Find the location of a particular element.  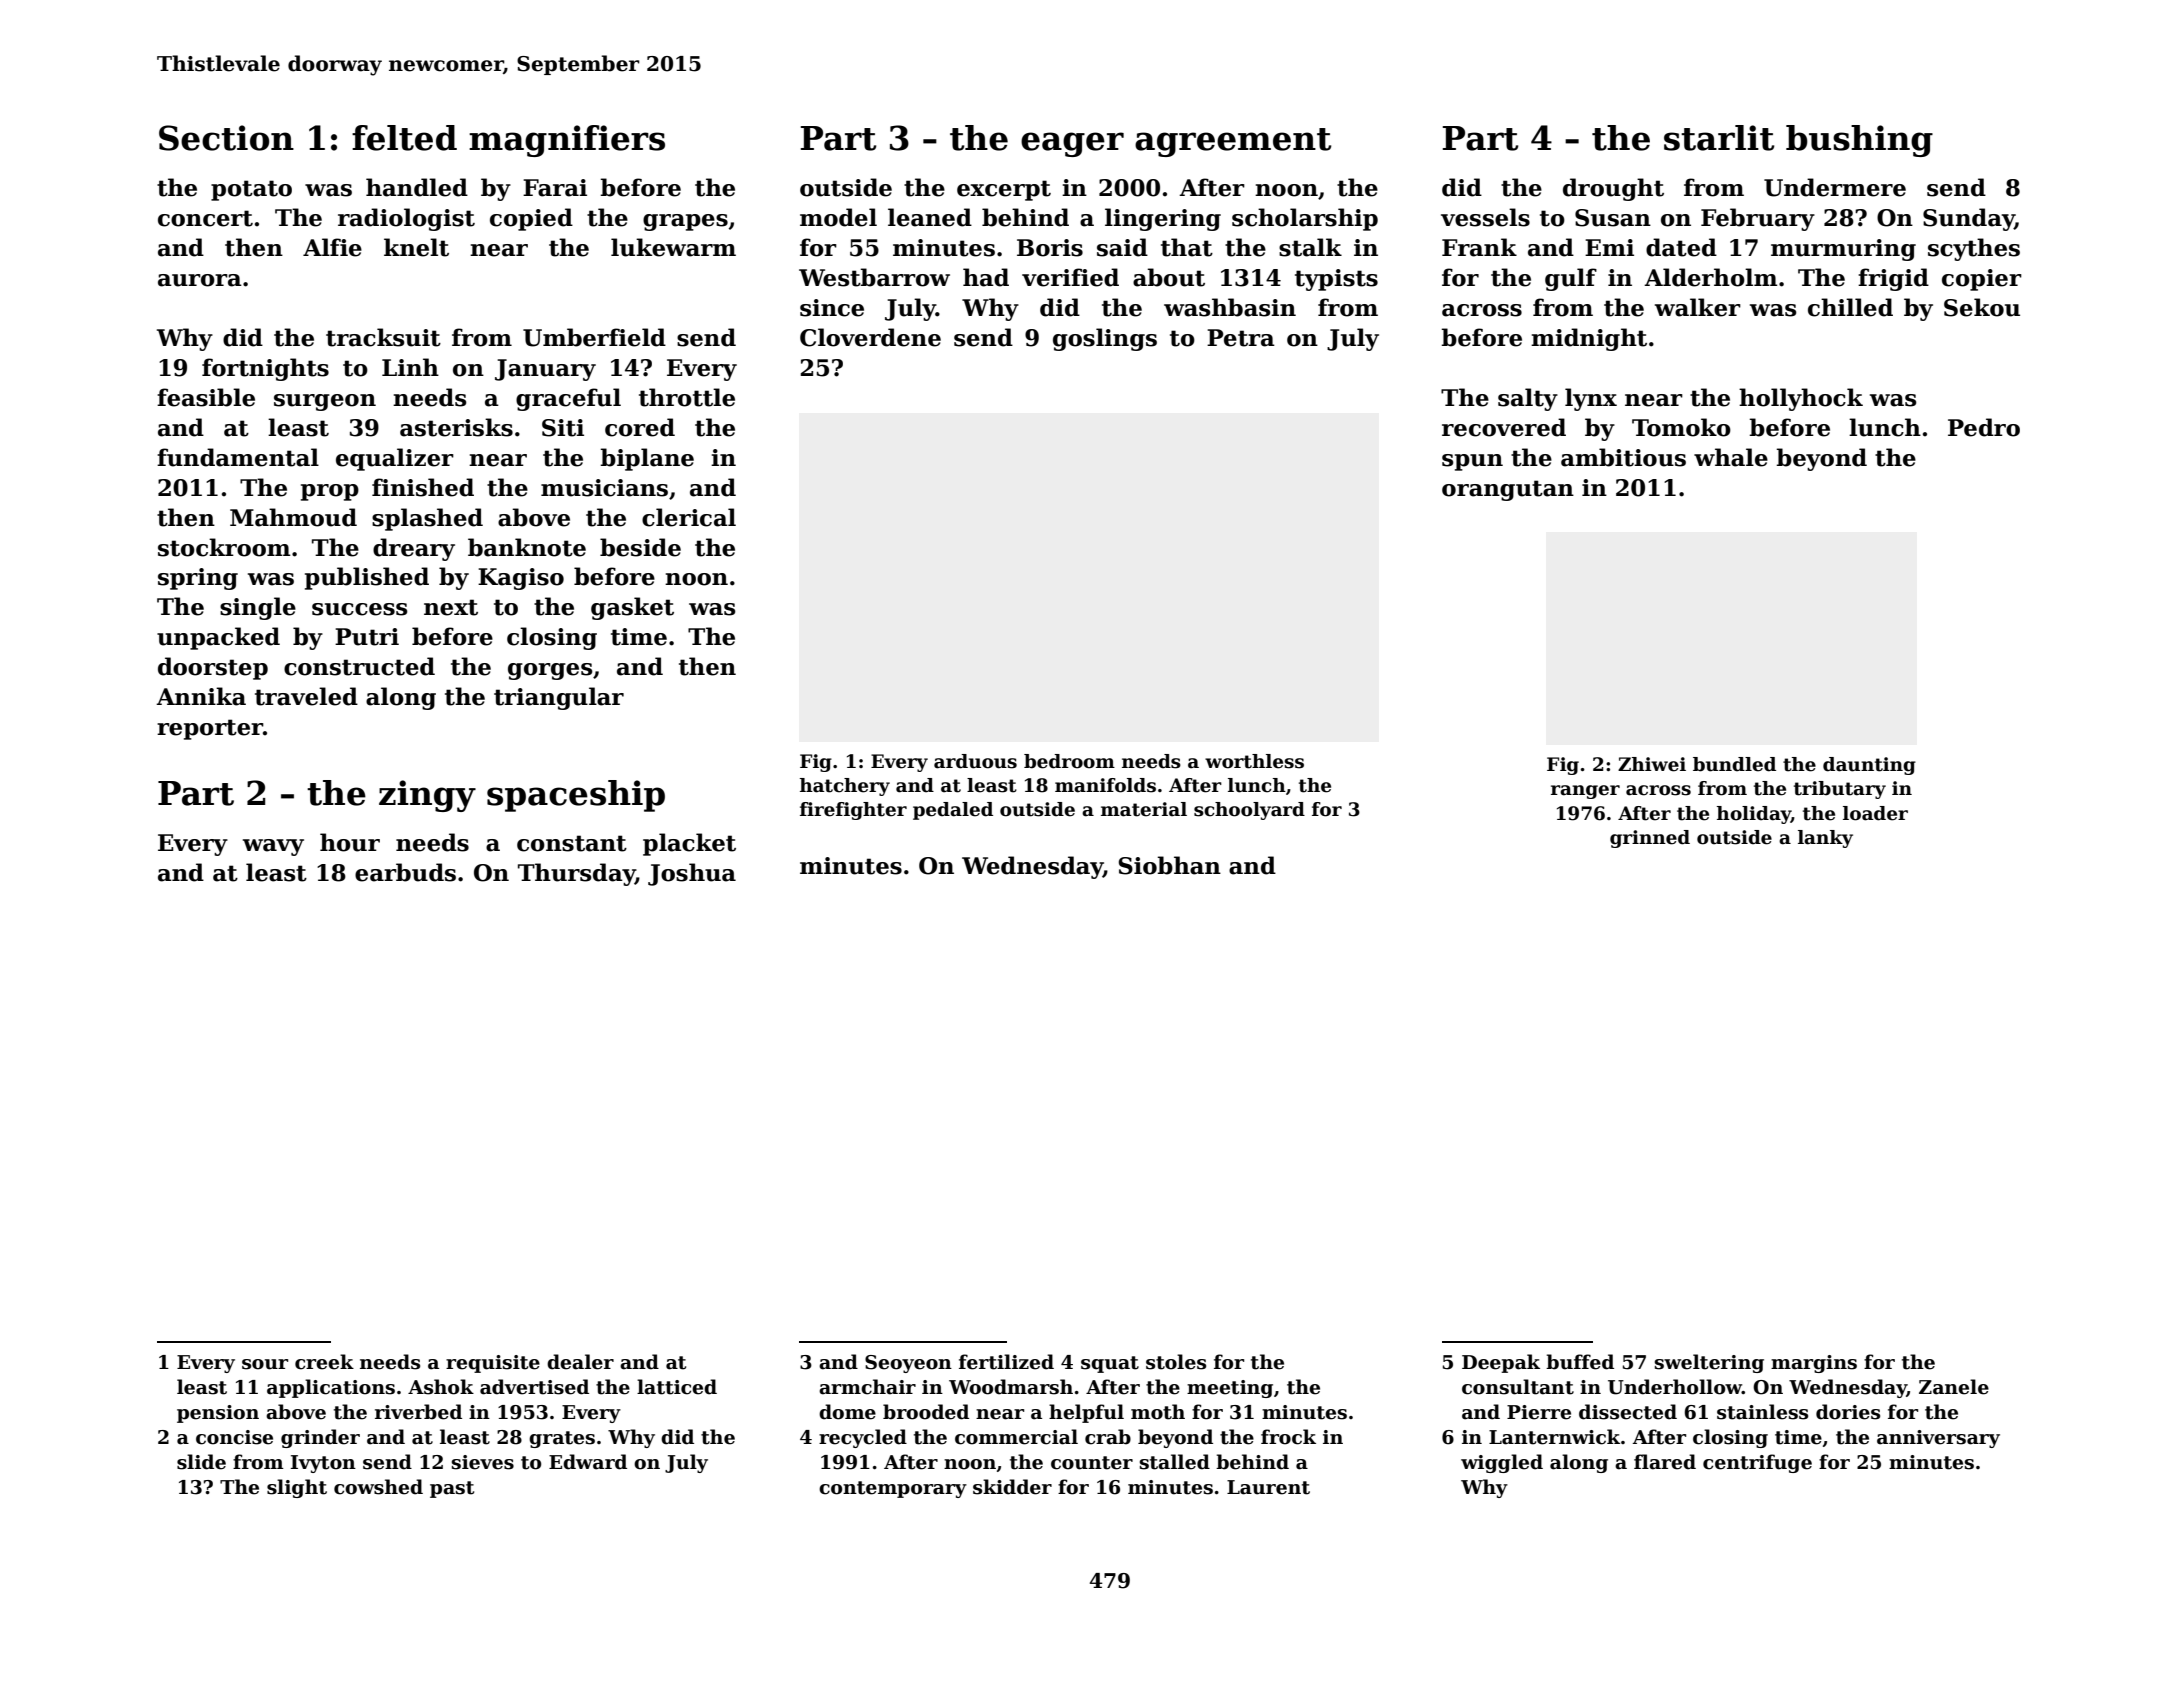

surgeon is located at coordinates (325, 402).
